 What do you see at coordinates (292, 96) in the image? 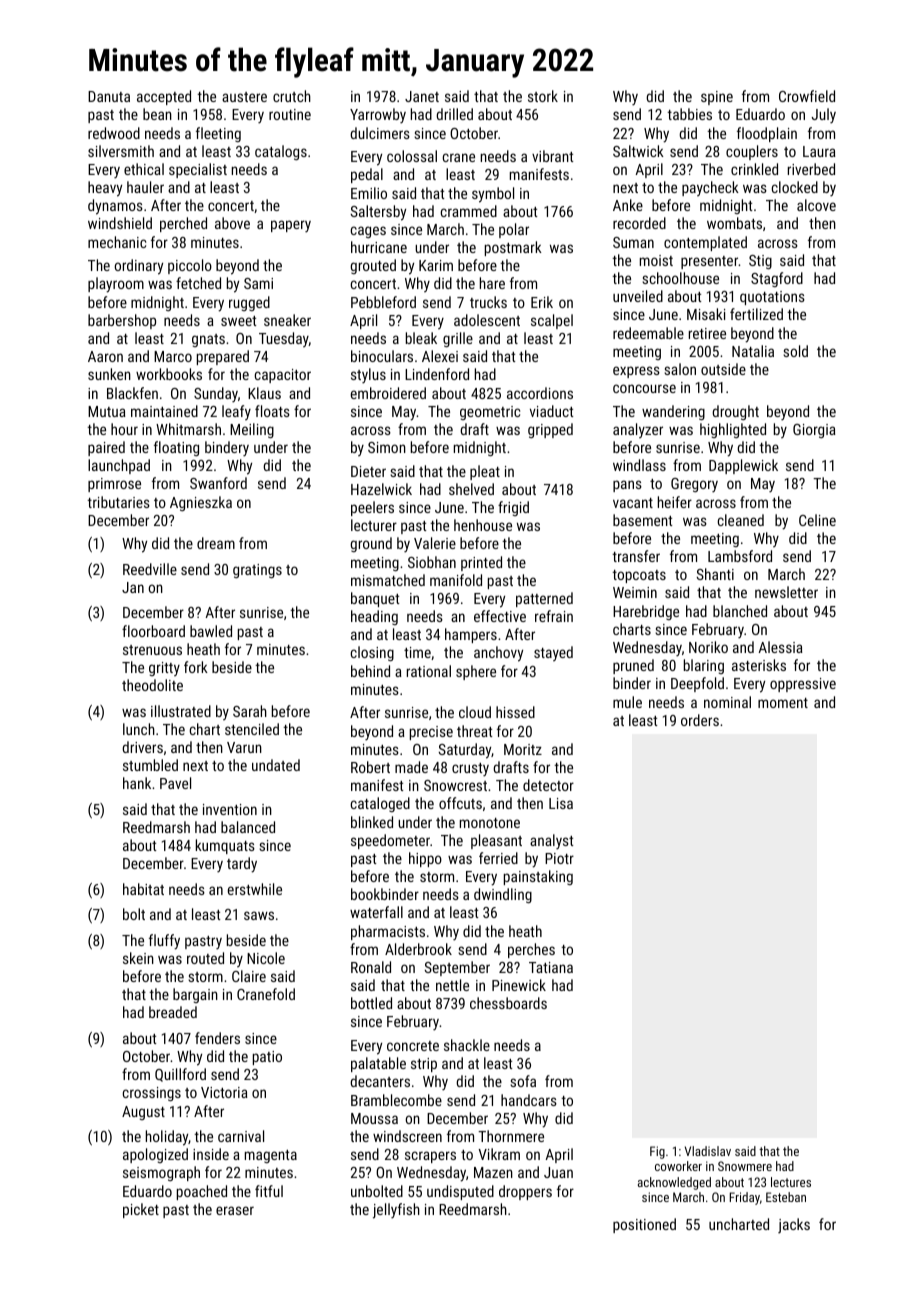
I see `crutch` at bounding box center [292, 96].
